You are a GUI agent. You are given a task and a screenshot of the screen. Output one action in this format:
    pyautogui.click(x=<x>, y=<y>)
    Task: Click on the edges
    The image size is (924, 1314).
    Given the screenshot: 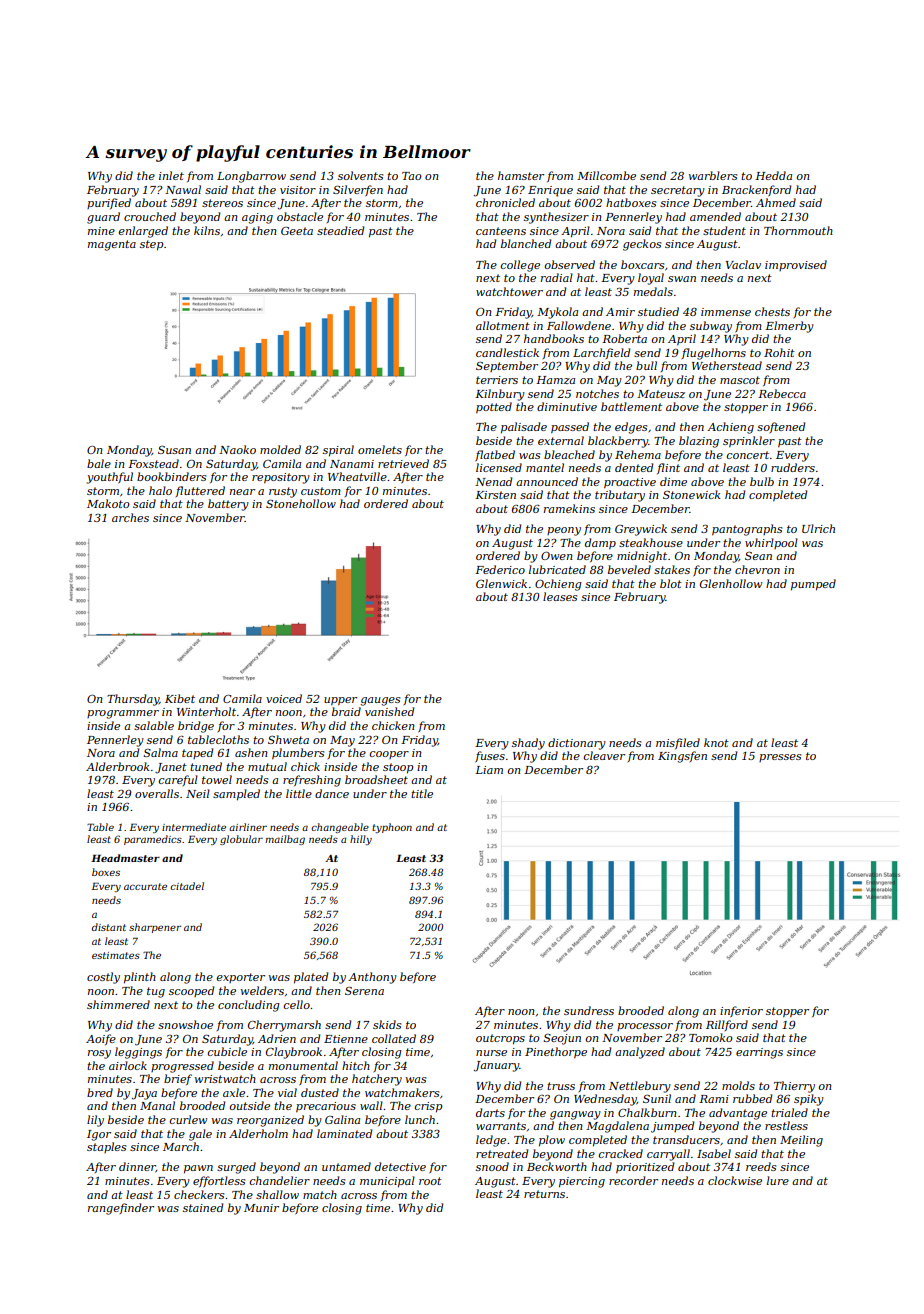 What is the action you would take?
    pyautogui.click(x=631, y=428)
